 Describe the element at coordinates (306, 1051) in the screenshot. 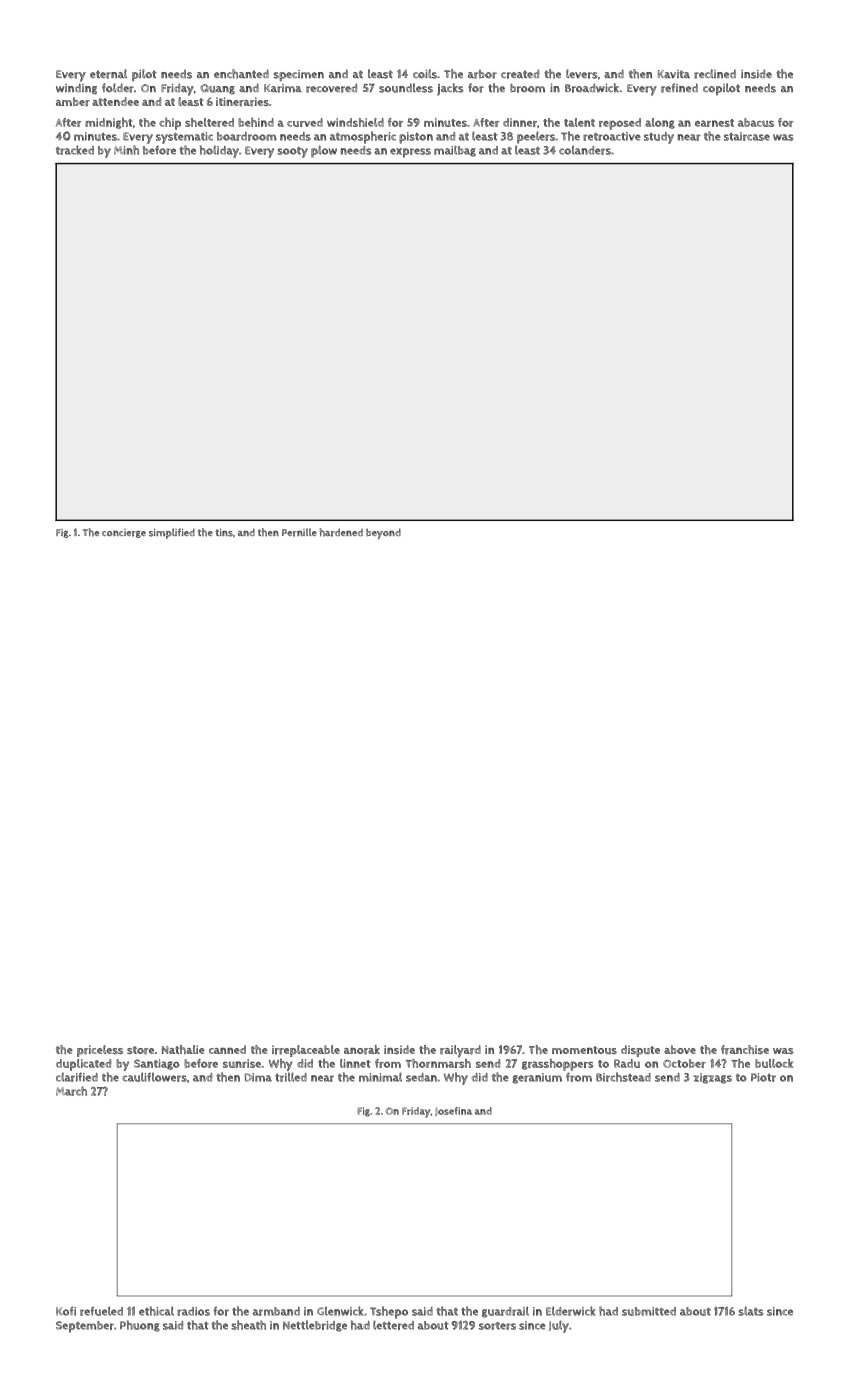

I see `irreplaceable` at that location.
